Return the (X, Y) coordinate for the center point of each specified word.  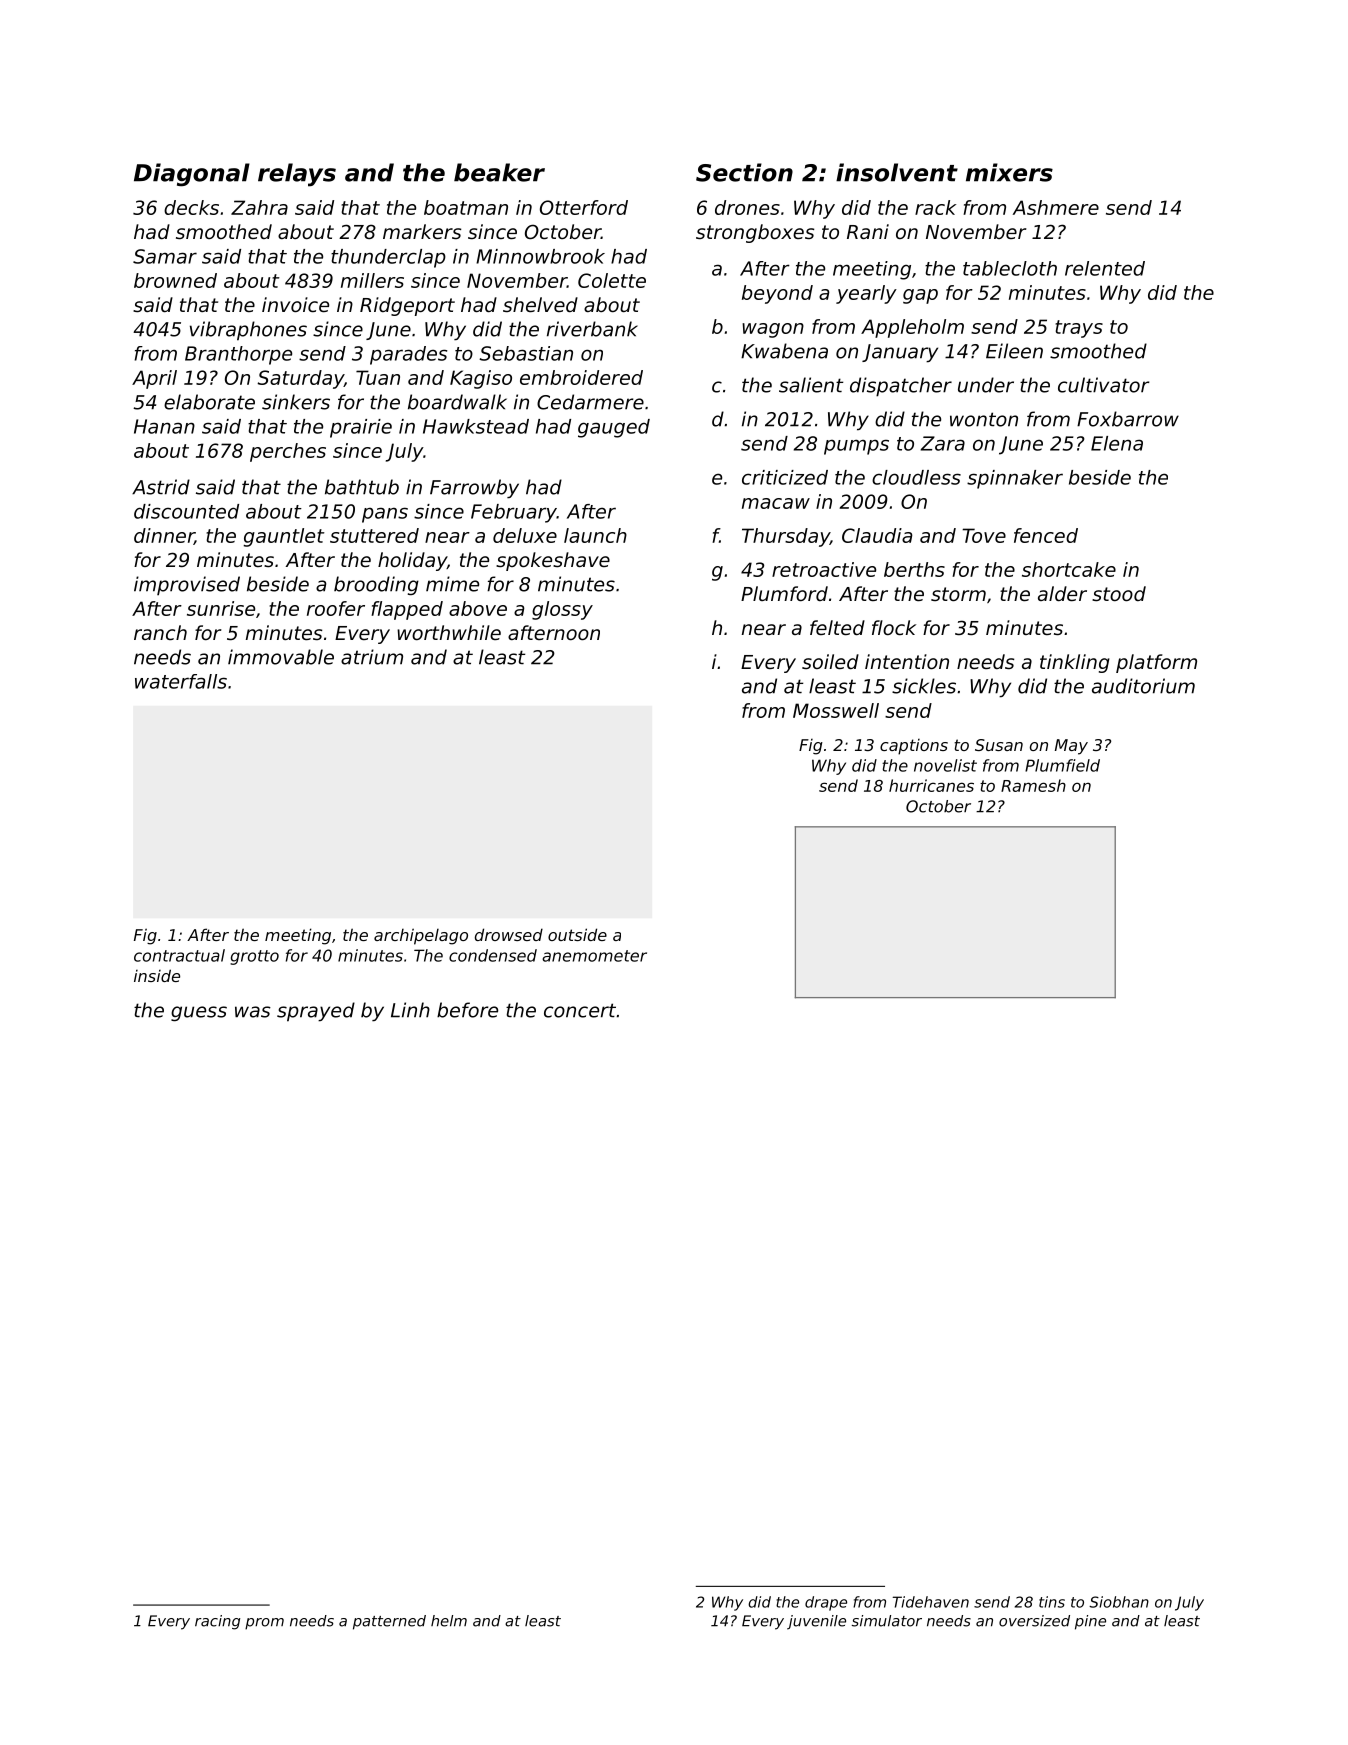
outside (577, 934)
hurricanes (931, 785)
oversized (1034, 1621)
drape (826, 1603)
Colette (612, 280)
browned (175, 280)
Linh (410, 1010)
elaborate (209, 402)
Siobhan (1119, 1602)
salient (811, 385)
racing (217, 1622)
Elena (1117, 443)
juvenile (816, 1622)
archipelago (421, 936)
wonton (984, 419)
